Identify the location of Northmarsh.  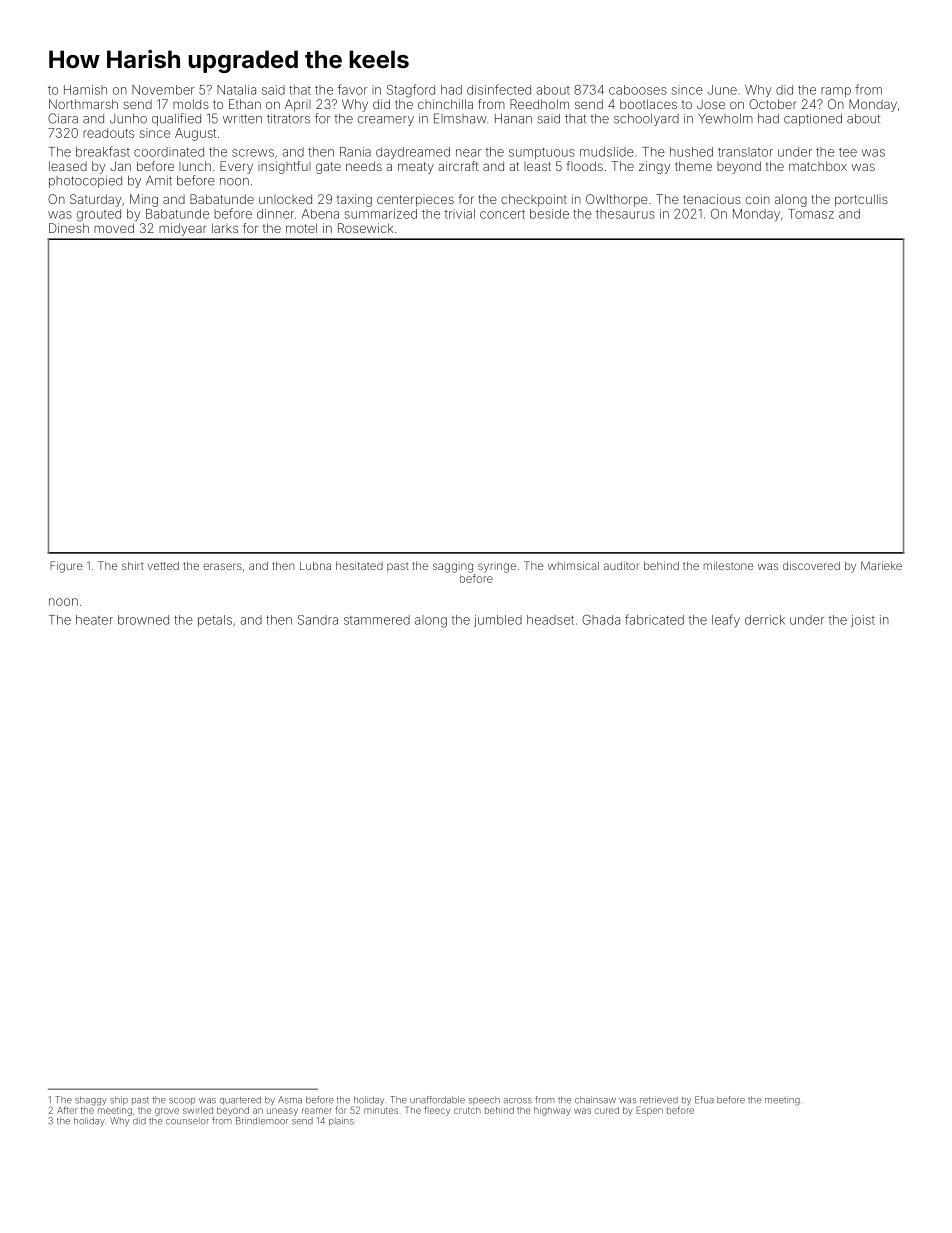
(83, 104).
